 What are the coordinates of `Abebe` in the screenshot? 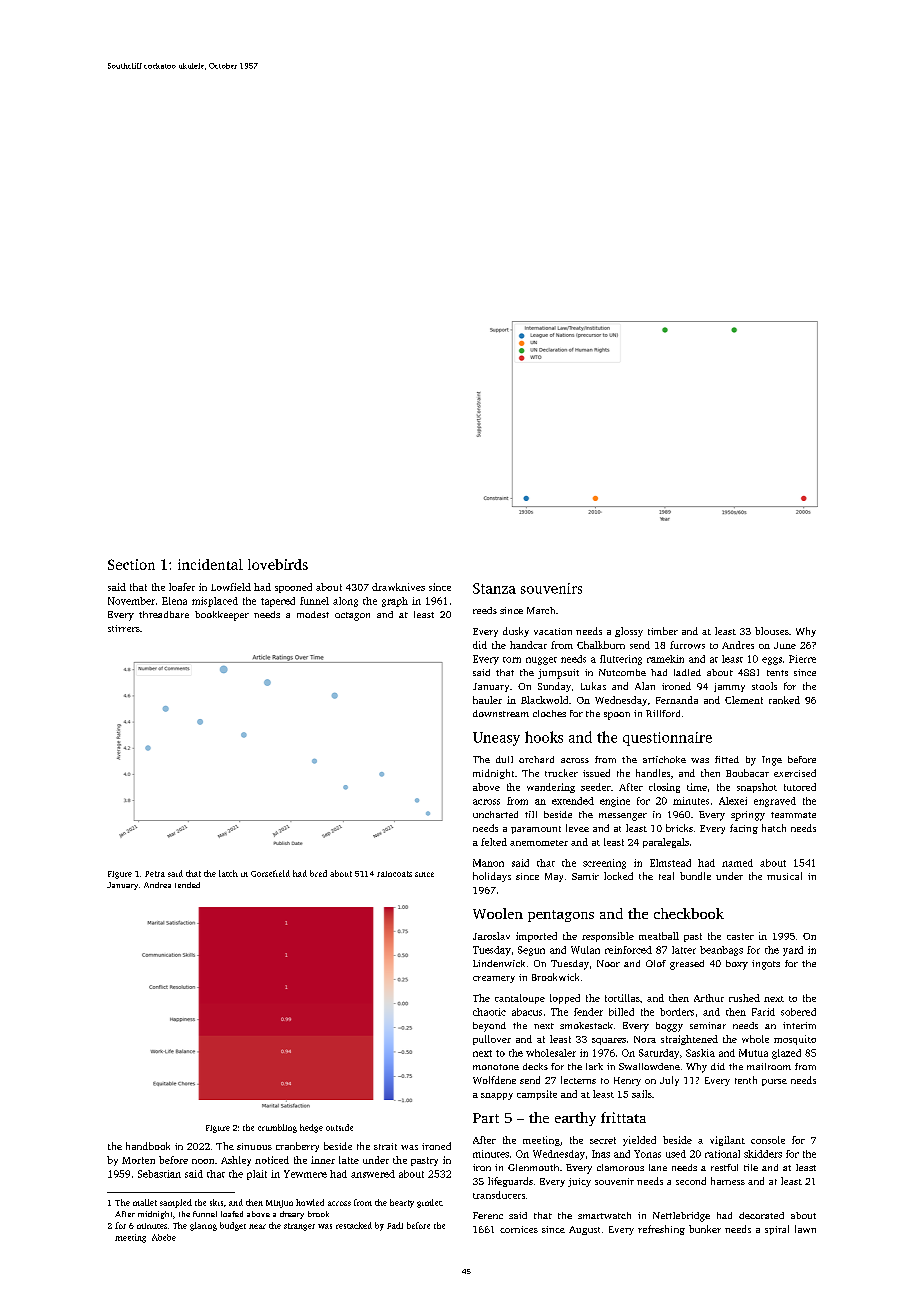 It's located at (164, 1237).
